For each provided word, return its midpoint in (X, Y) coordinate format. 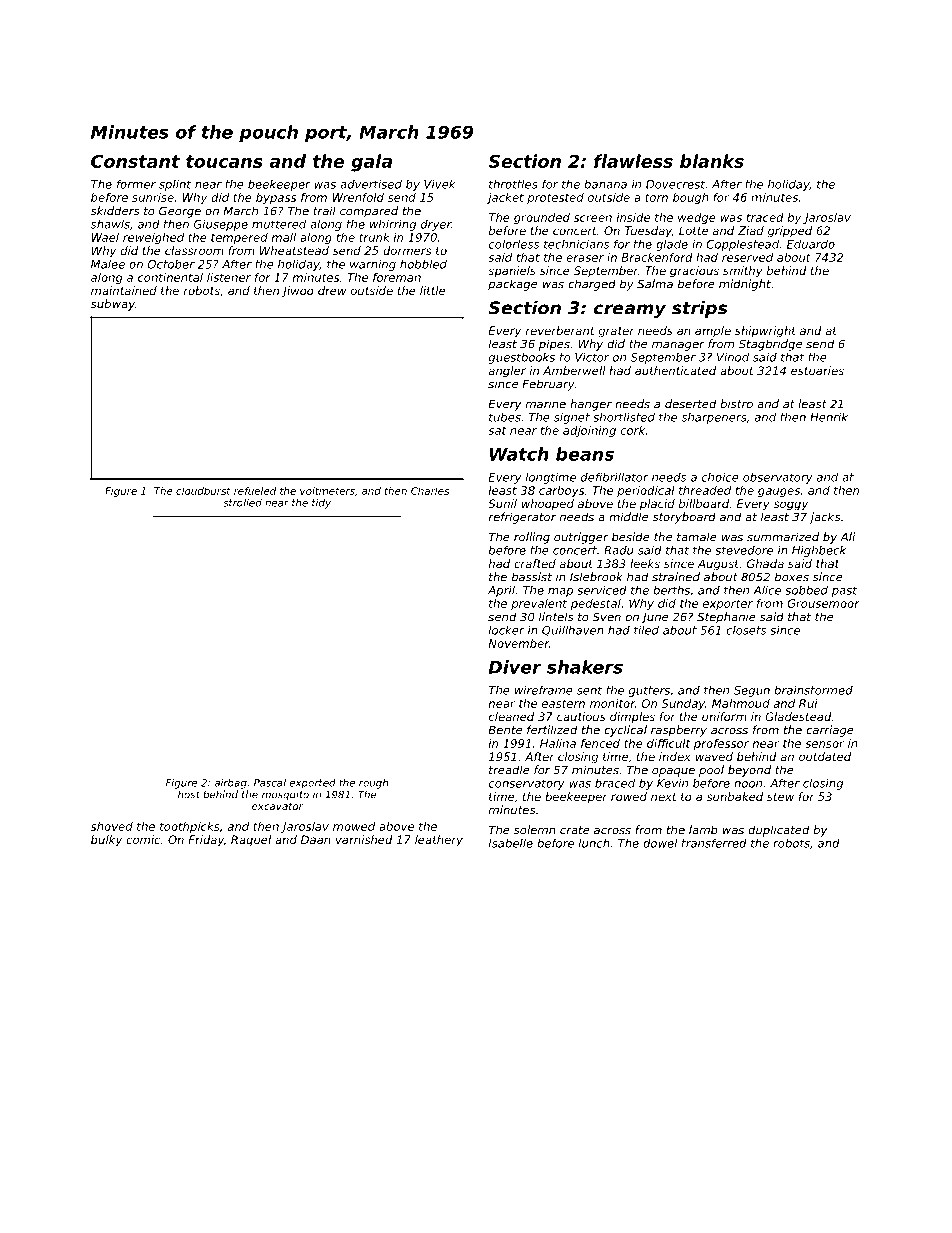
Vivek (440, 184)
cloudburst (203, 491)
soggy (791, 506)
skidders (115, 211)
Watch (519, 454)
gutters (649, 691)
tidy (321, 503)
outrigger (581, 538)
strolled (242, 502)
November (518, 643)
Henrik (829, 417)
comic (143, 839)
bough (691, 198)
